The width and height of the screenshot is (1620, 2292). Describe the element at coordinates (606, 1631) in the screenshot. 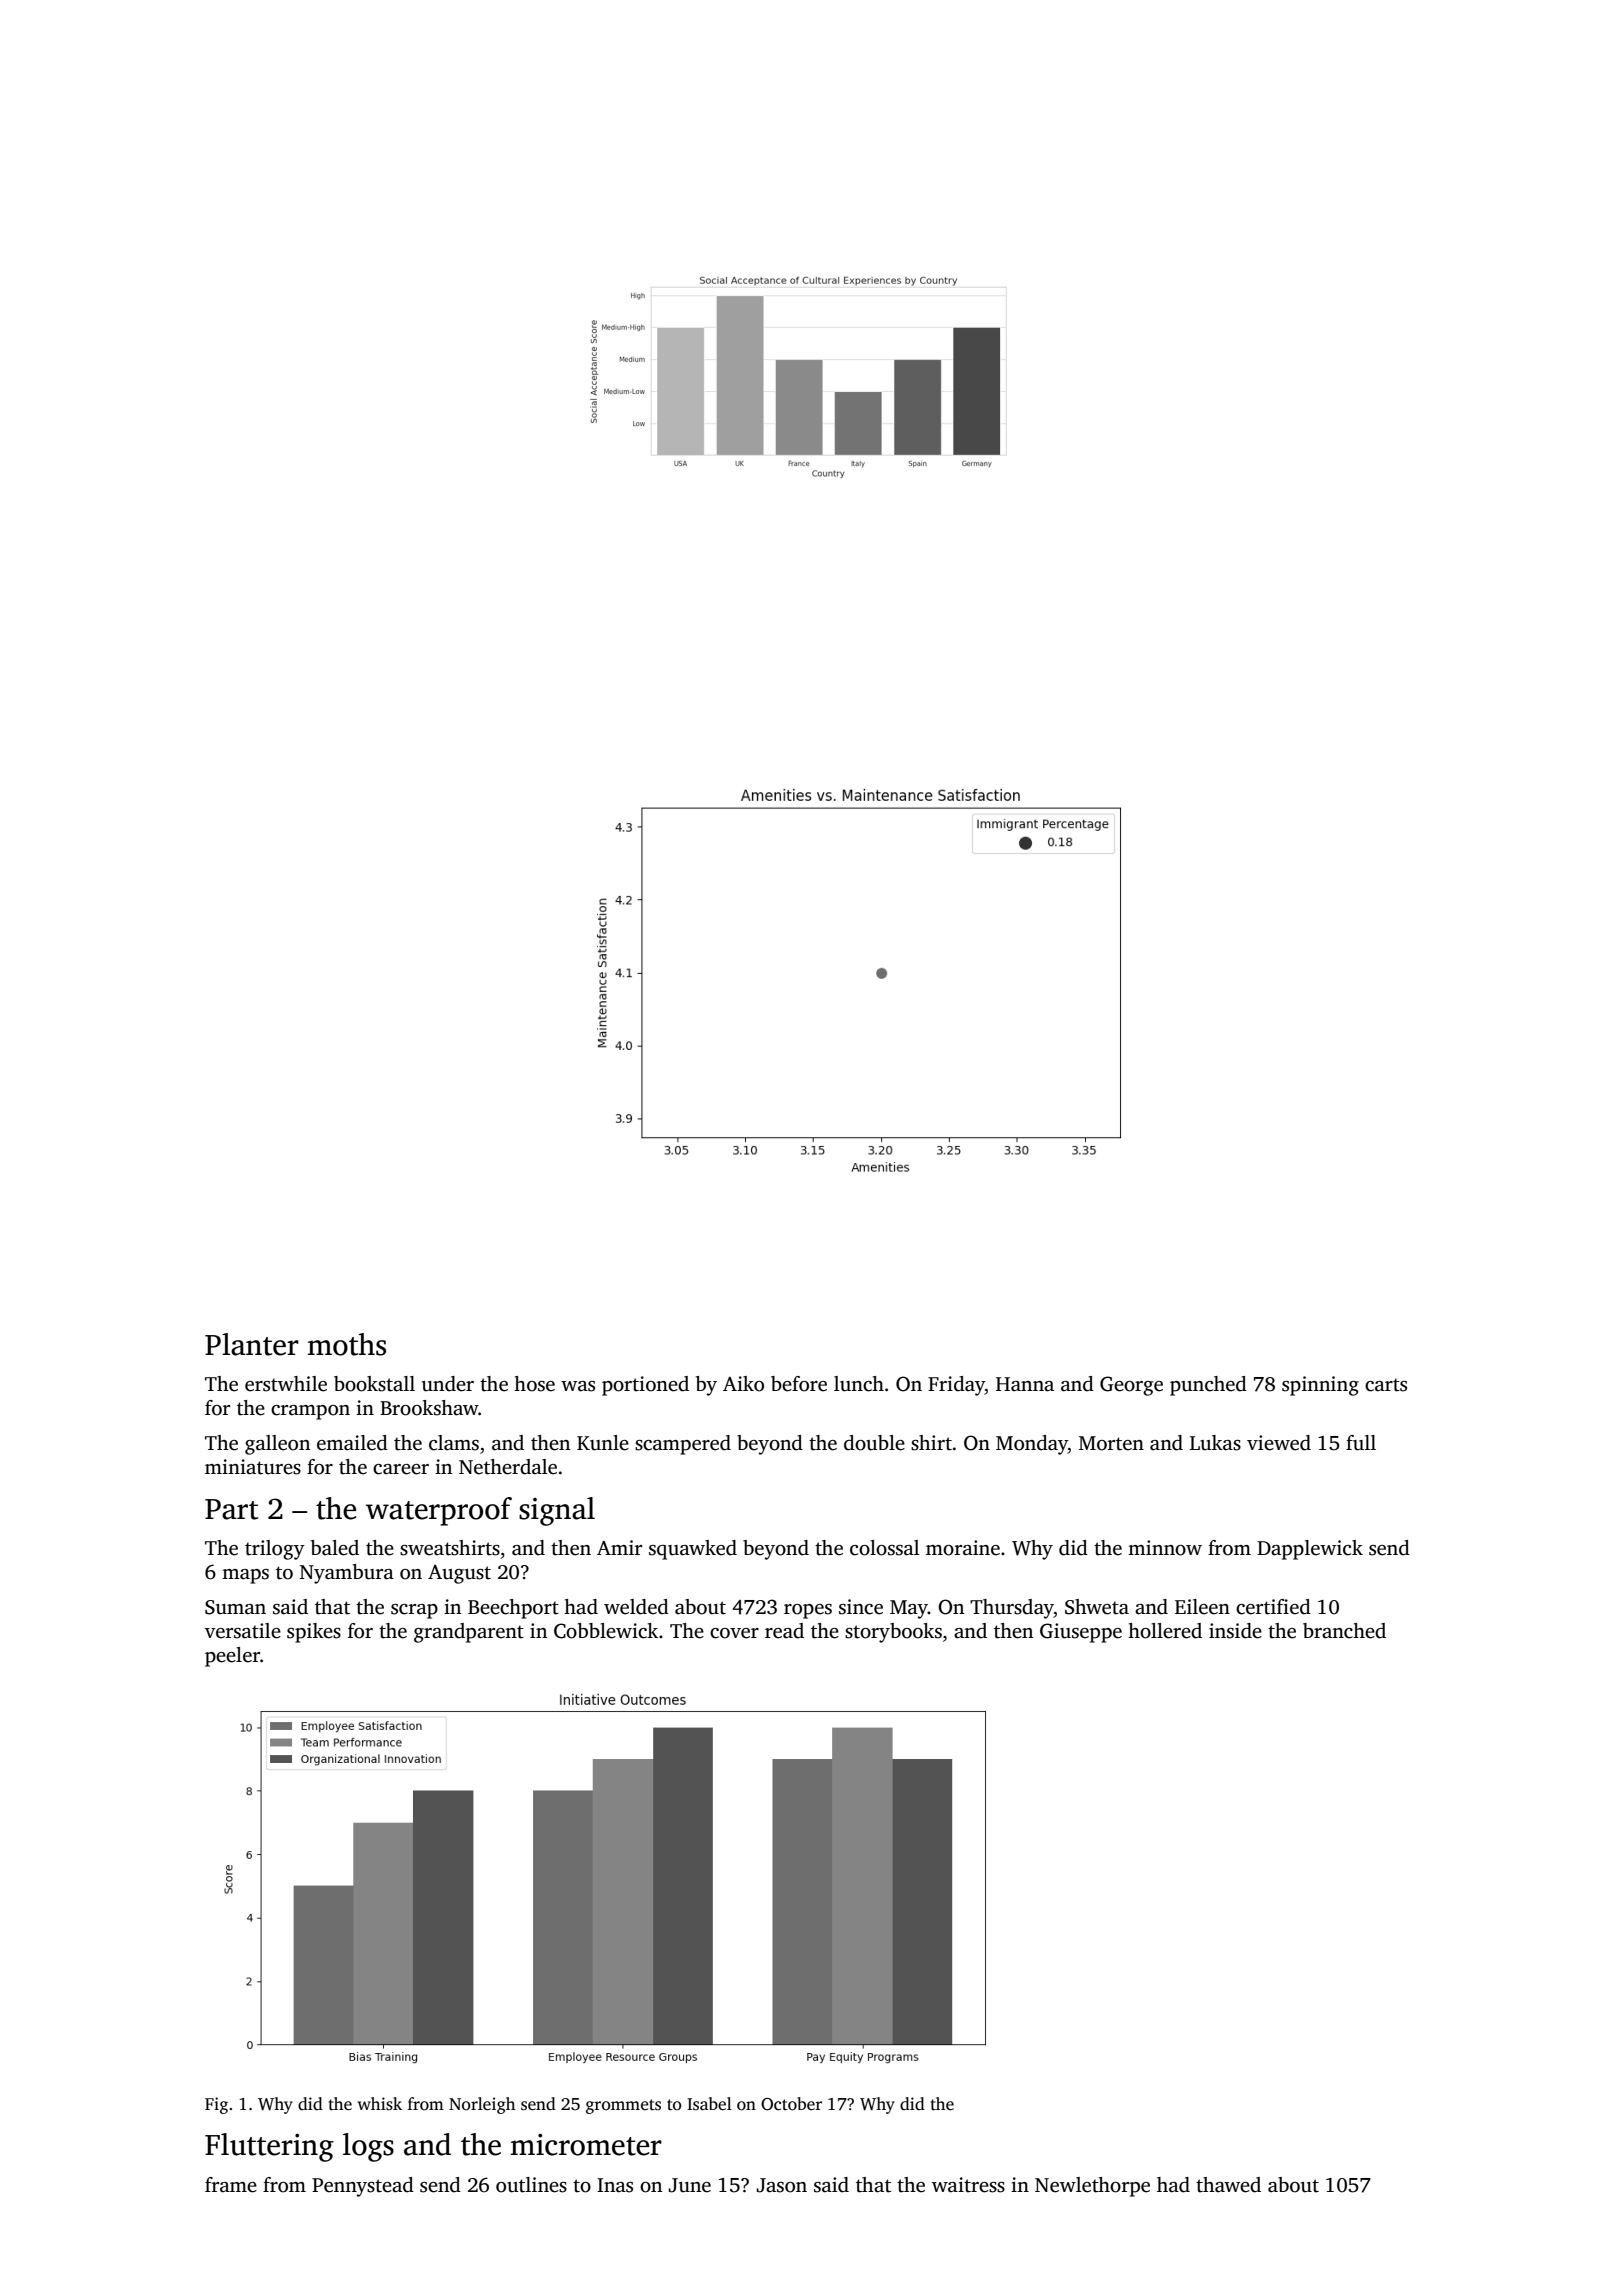

I see `Cobblewick` at that location.
